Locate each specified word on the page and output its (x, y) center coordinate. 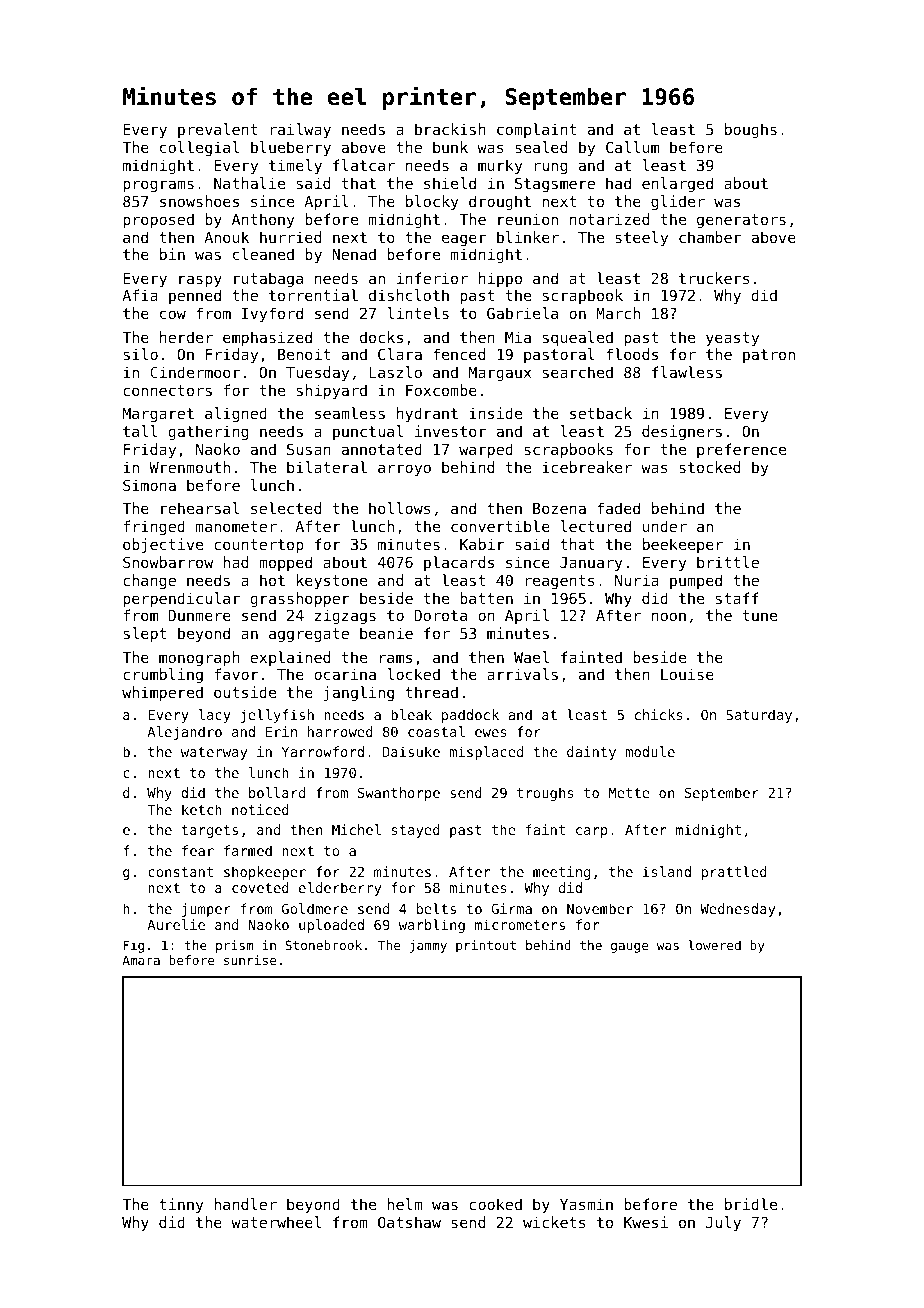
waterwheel (276, 1222)
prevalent (218, 130)
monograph (199, 658)
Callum (632, 147)
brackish (450, 129)
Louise (687, 674)
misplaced (486, 753)
